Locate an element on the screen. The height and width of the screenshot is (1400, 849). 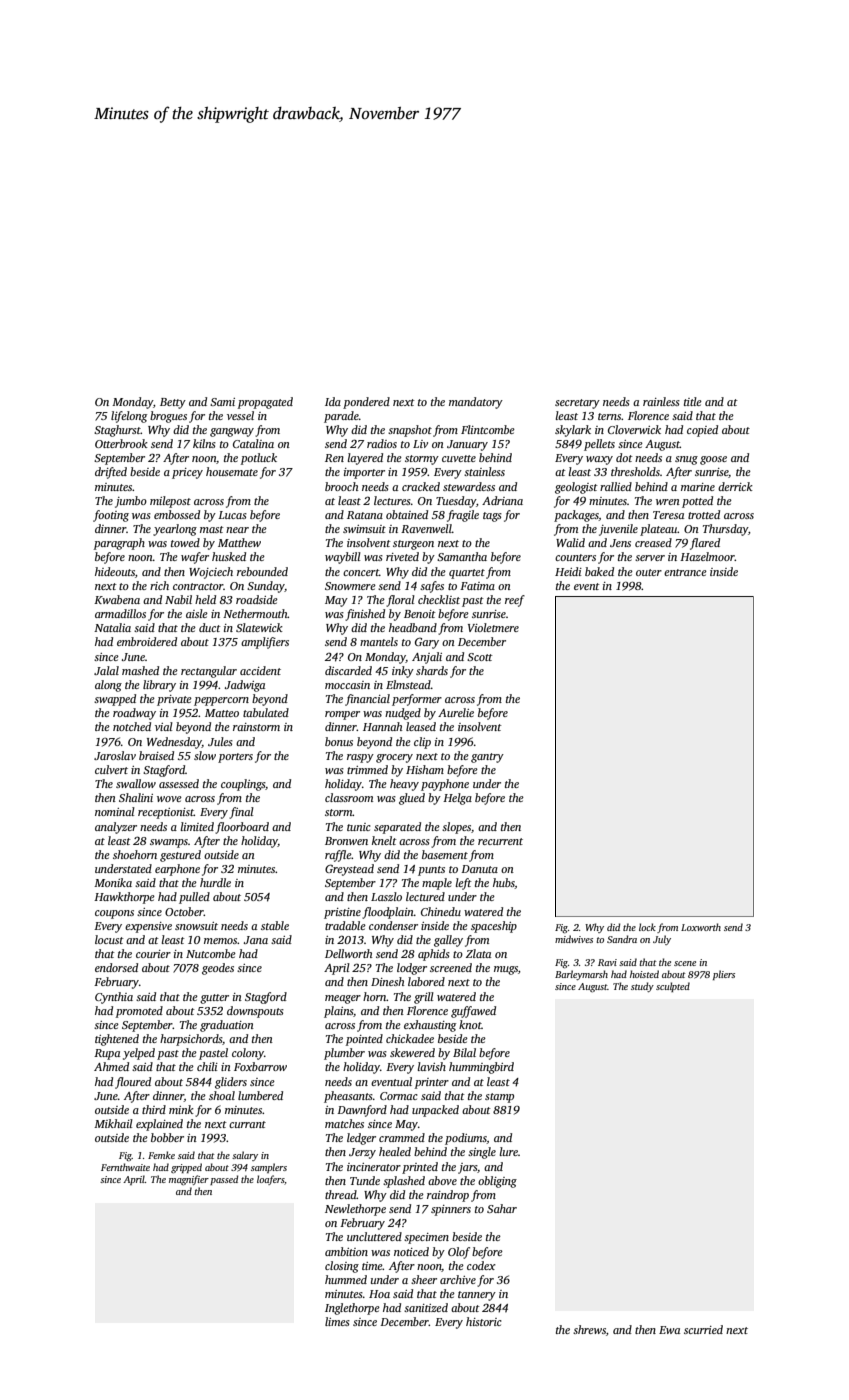
embossed is located at coordinates (177, 514).
